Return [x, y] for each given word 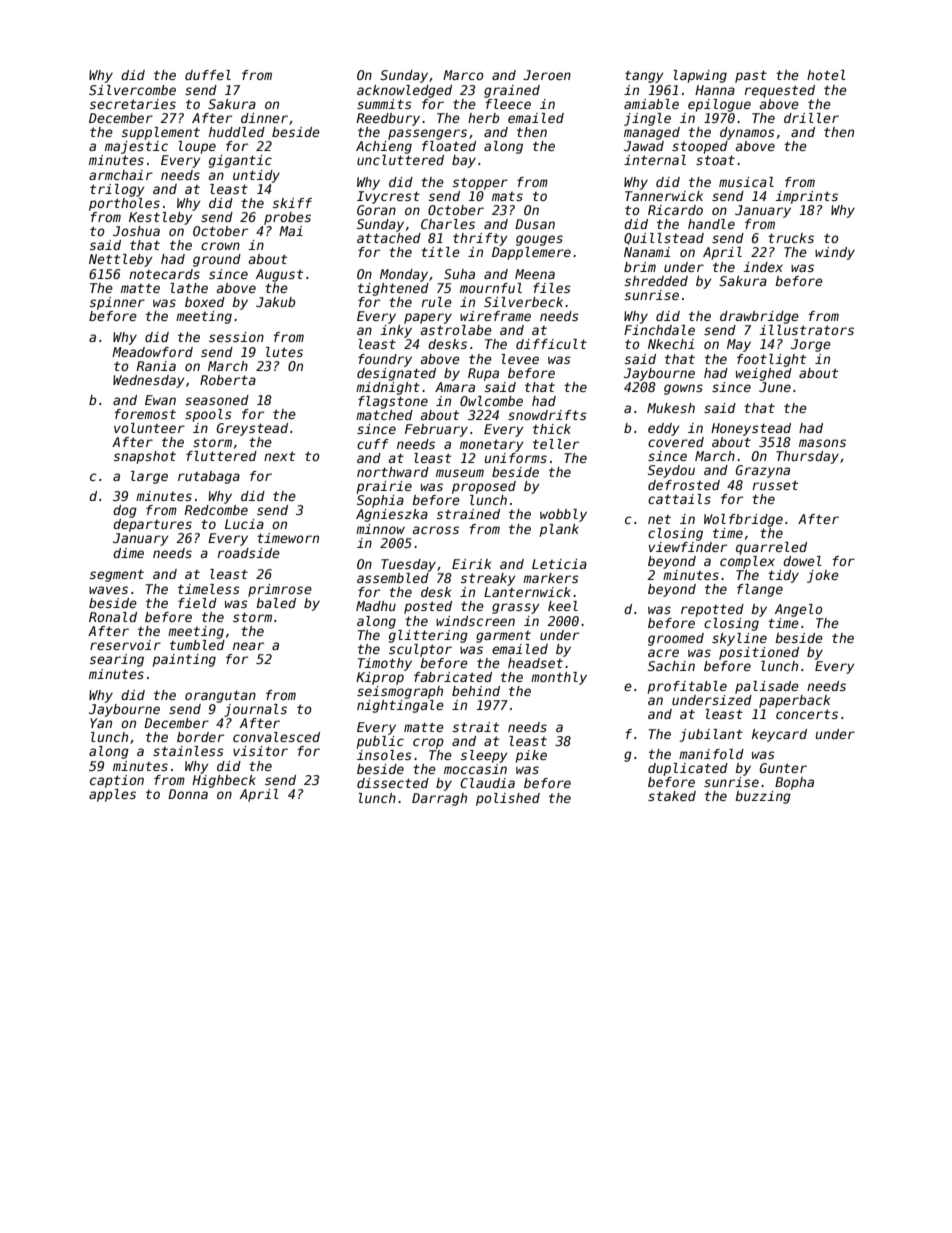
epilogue [719, 105]
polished [508, 799]
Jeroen [547, 75]
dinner [264, 118]
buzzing [763, 797]
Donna [188, 794]
